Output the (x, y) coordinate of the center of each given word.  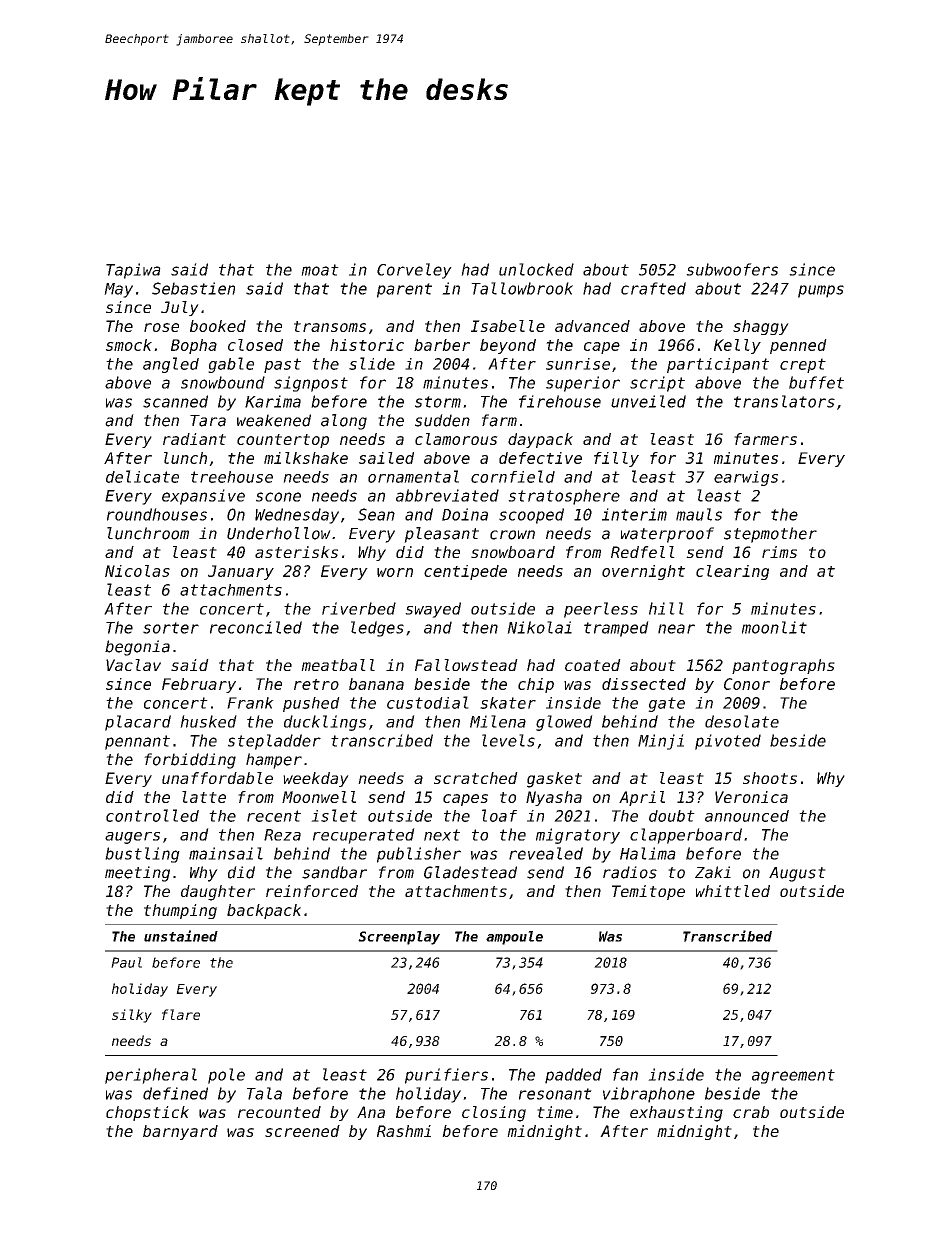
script (657, 384)
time (555, 1112)
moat (320, 270)
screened (302, 1131)
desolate (742, 721)
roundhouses (157, 514)
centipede (465, 572)
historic (367, 345)
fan (625, 1074)
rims (779, 552)
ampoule (514, 938)
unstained (181, 936)
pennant (137, 742)
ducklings (325, 723)
